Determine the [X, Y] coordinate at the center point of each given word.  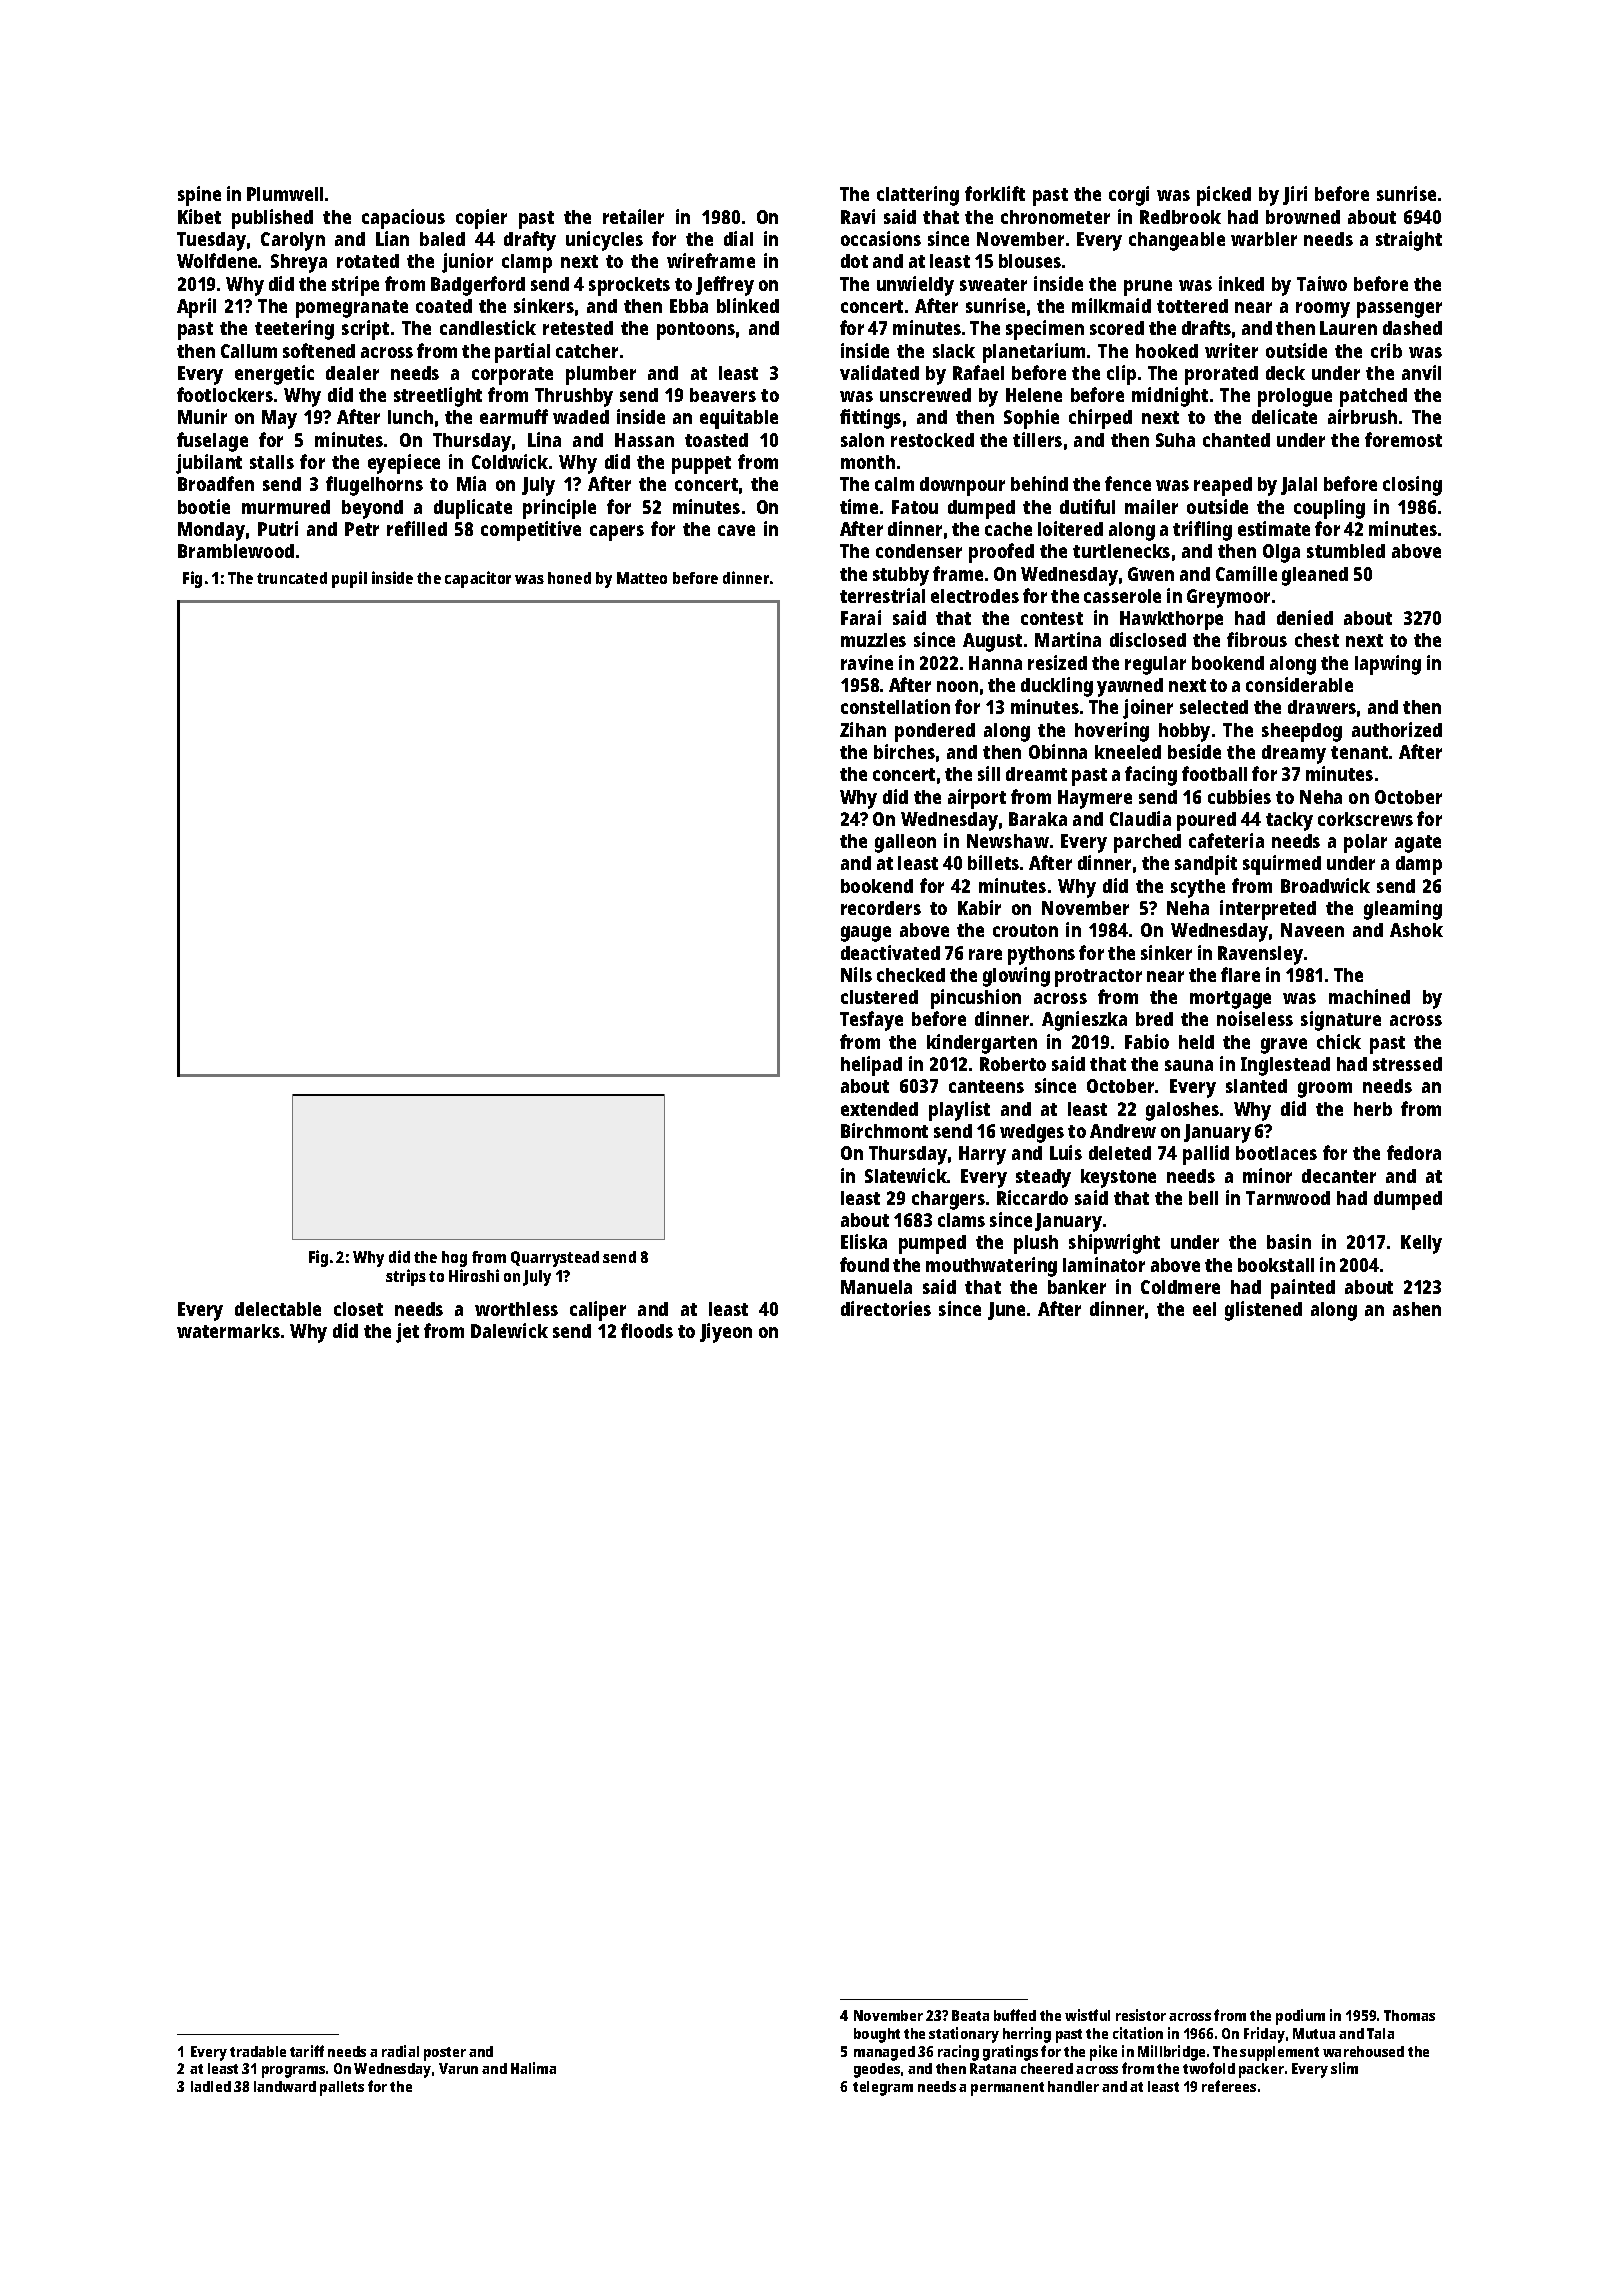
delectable [278, 1309]
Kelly [1421, 1244]
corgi [1129, 196]
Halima [533, 2068]
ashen [1417, 1309]
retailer [633, 216]
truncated [292, 578]
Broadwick [1325, 885]
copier [481, 219]
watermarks [228, 1331]
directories [886, 1308]
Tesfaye [871, 1021]
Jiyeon [726, 1333]
